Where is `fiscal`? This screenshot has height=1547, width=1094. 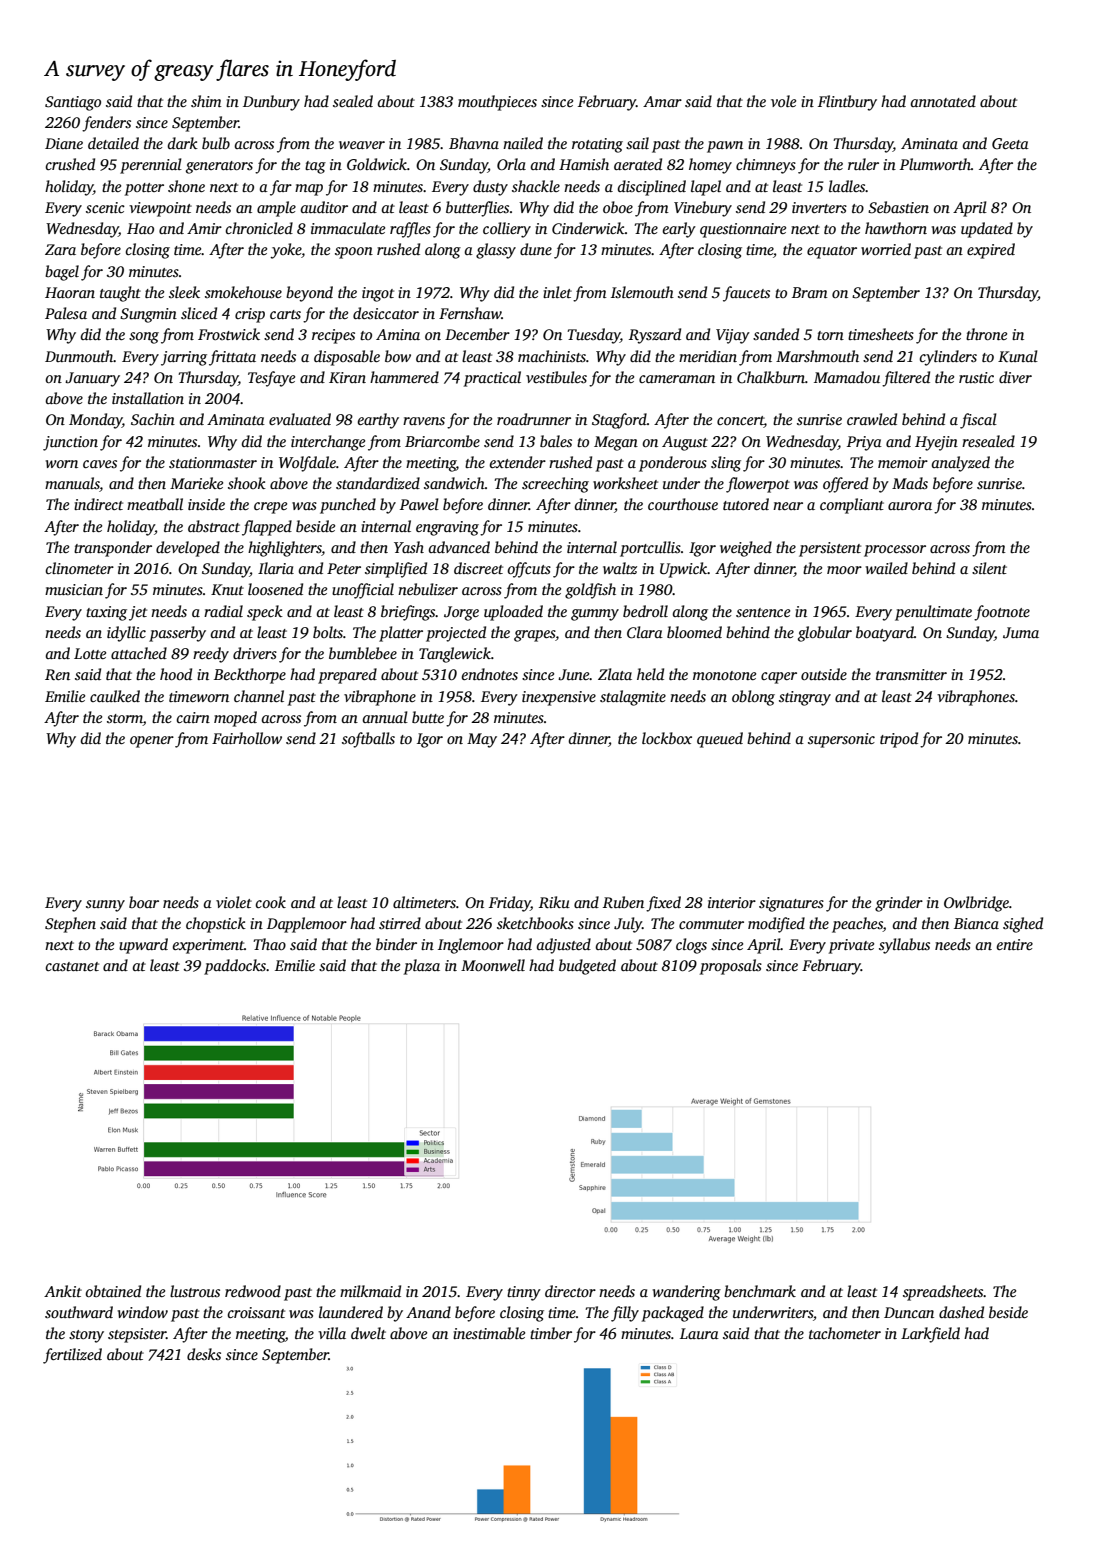 fiscal is located at coordinates (978, 421).
